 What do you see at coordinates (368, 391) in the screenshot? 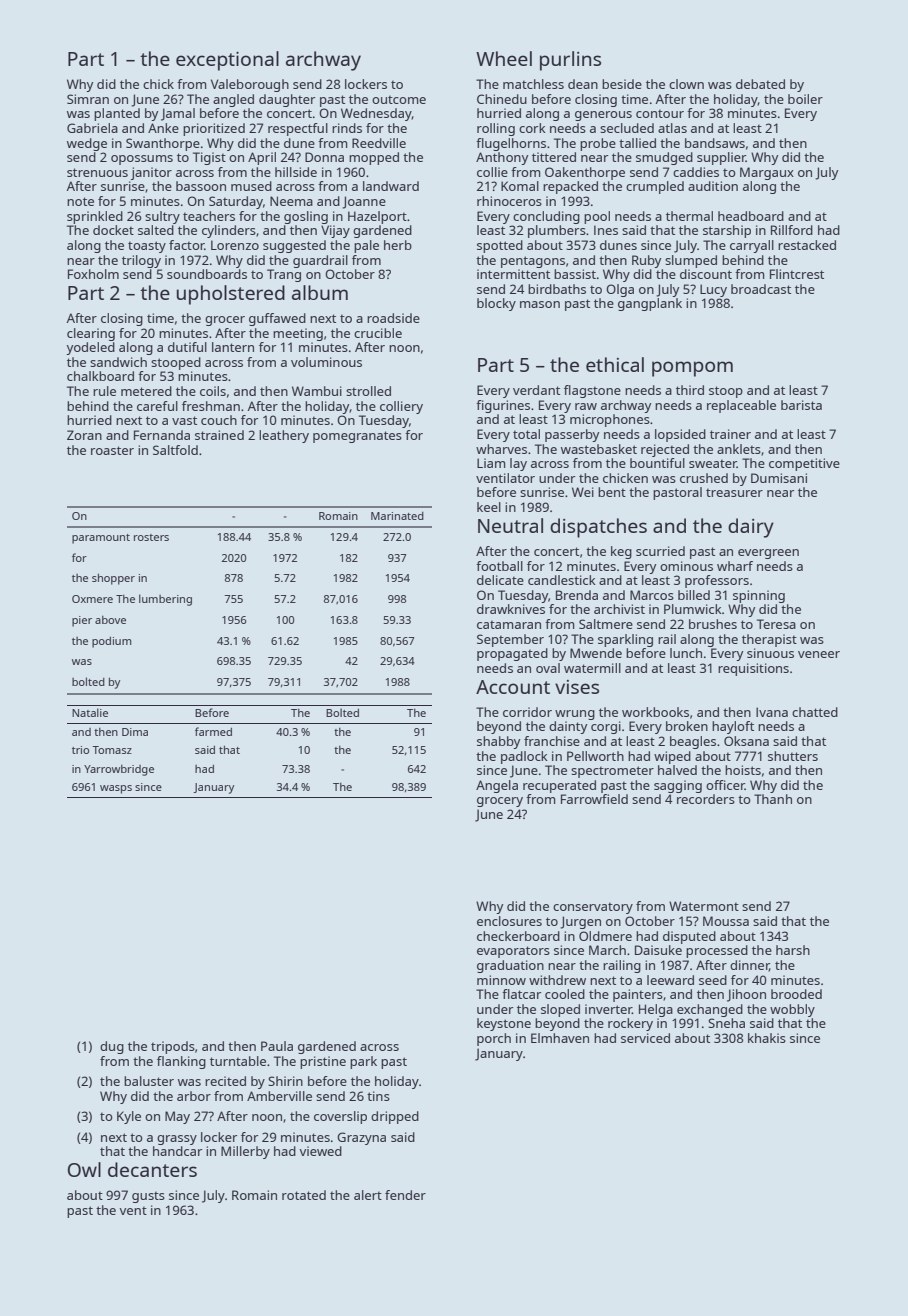
I see `strolled` at bounding box center [368, 391].
